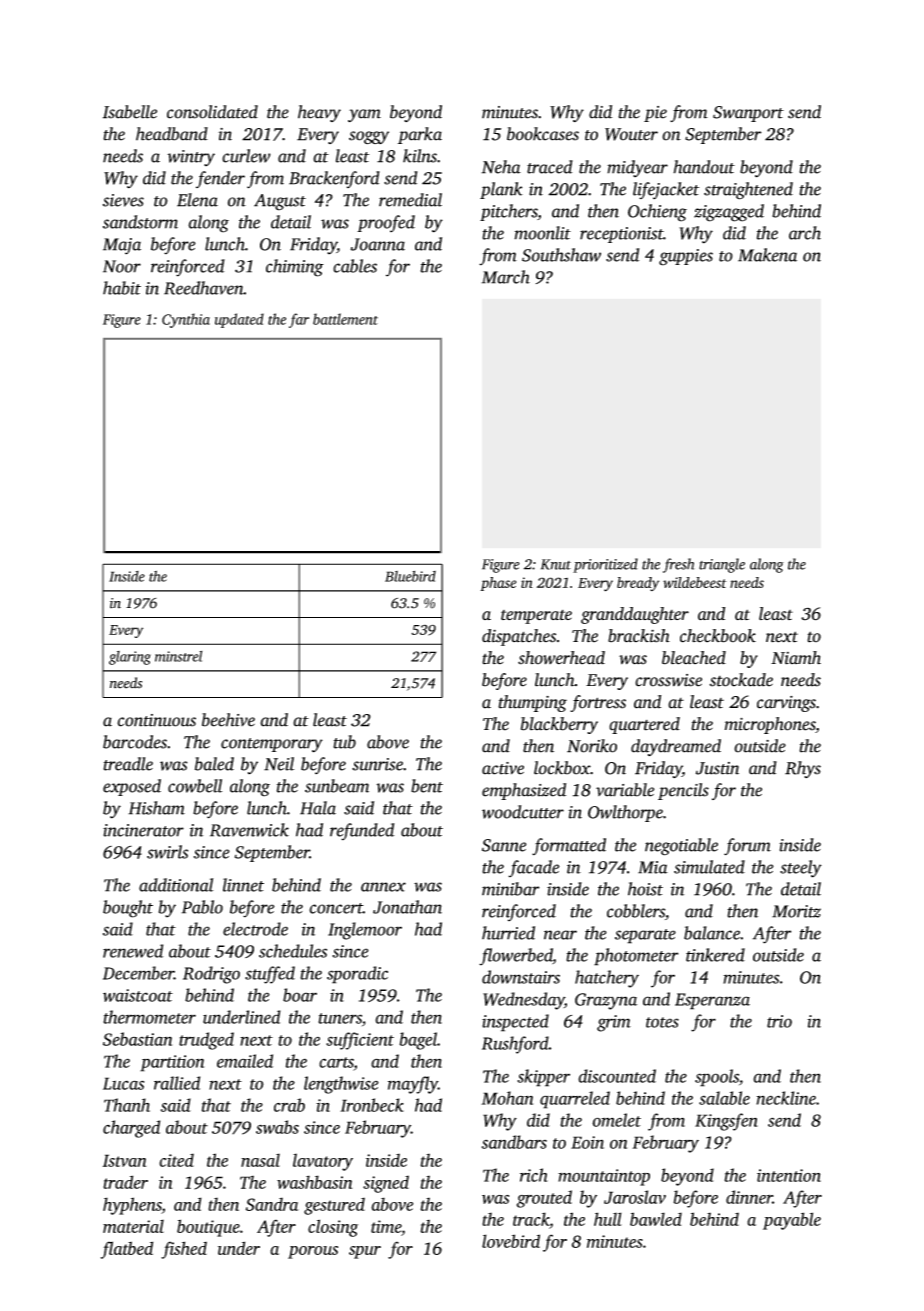  I want to click on payable, so click(792, 1221).
